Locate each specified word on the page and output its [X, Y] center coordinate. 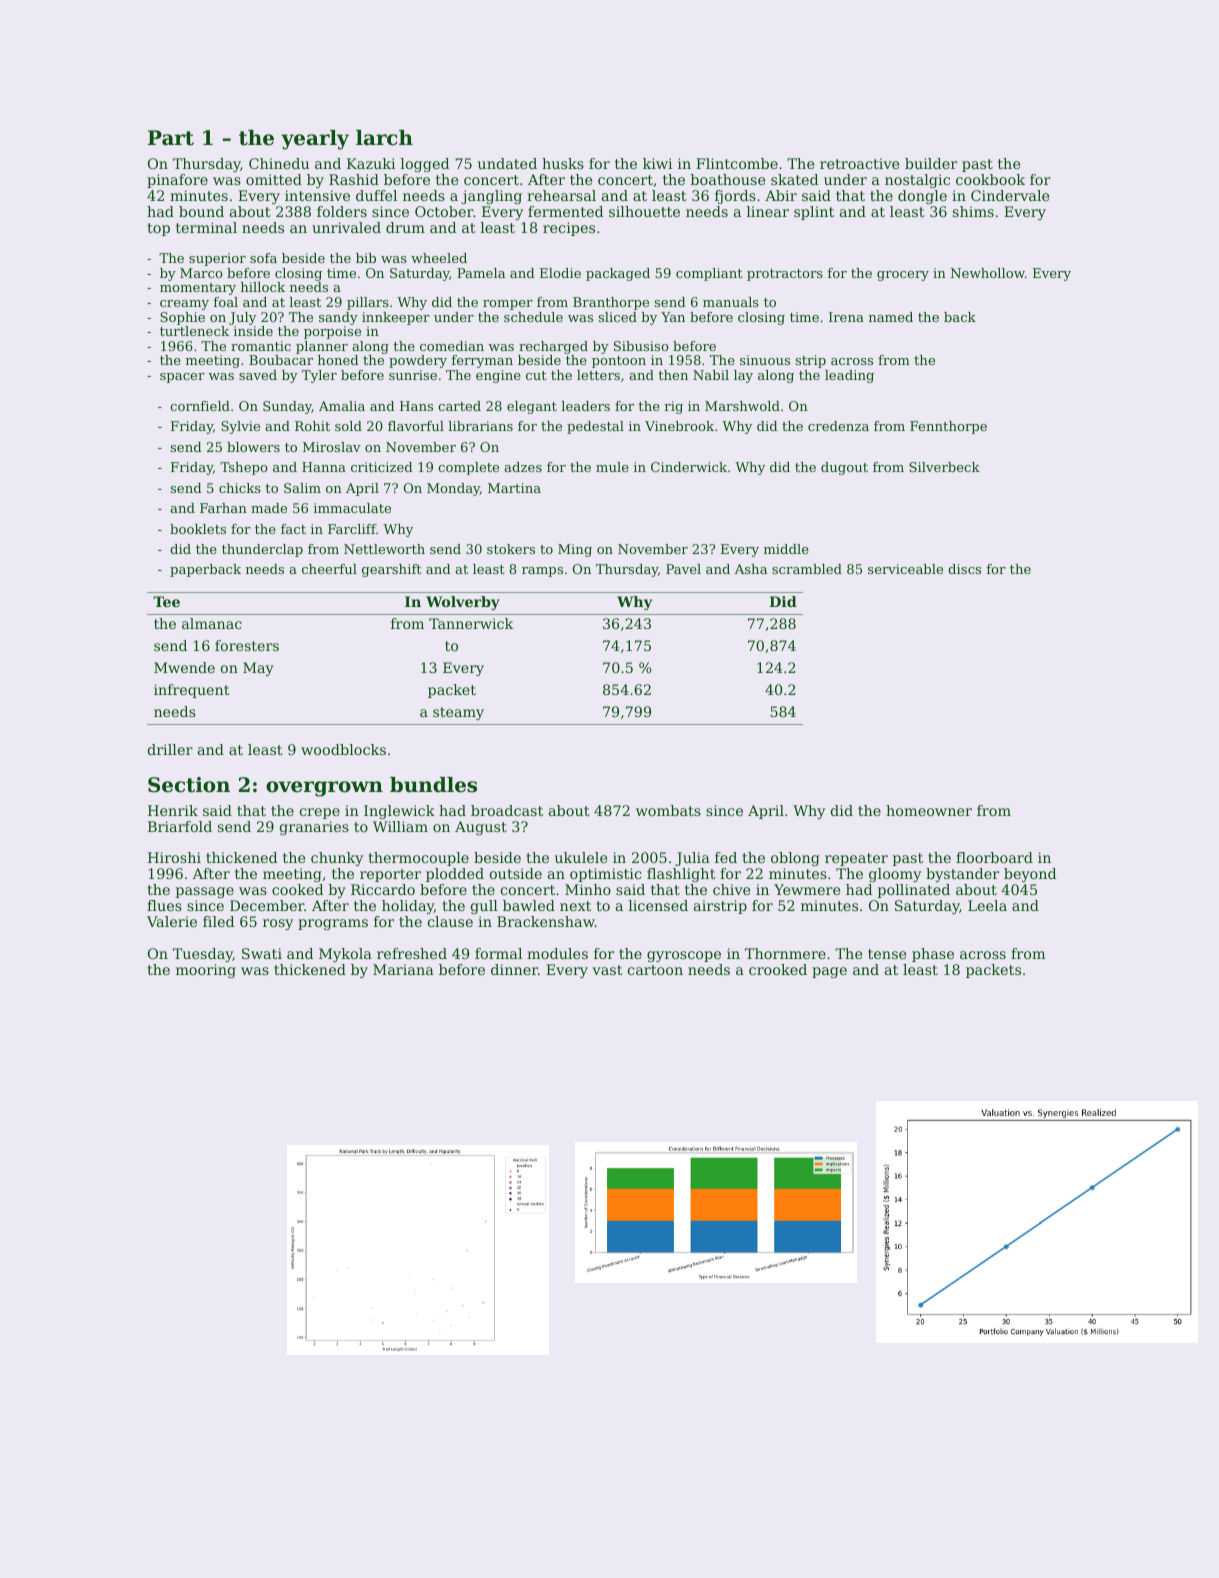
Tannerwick [471, 623]
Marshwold [742, 406]
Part [171, 138]
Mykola [345, 955]
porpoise [332, 332]
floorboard [994, 857]
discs [964, 569]
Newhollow [988, 273]
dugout [844, 468]
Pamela [481, 273]
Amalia [342, 406]
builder [931, 163]
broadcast [507, 810]
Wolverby [463, 603]
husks [563, 163]
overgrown [324, 789]
